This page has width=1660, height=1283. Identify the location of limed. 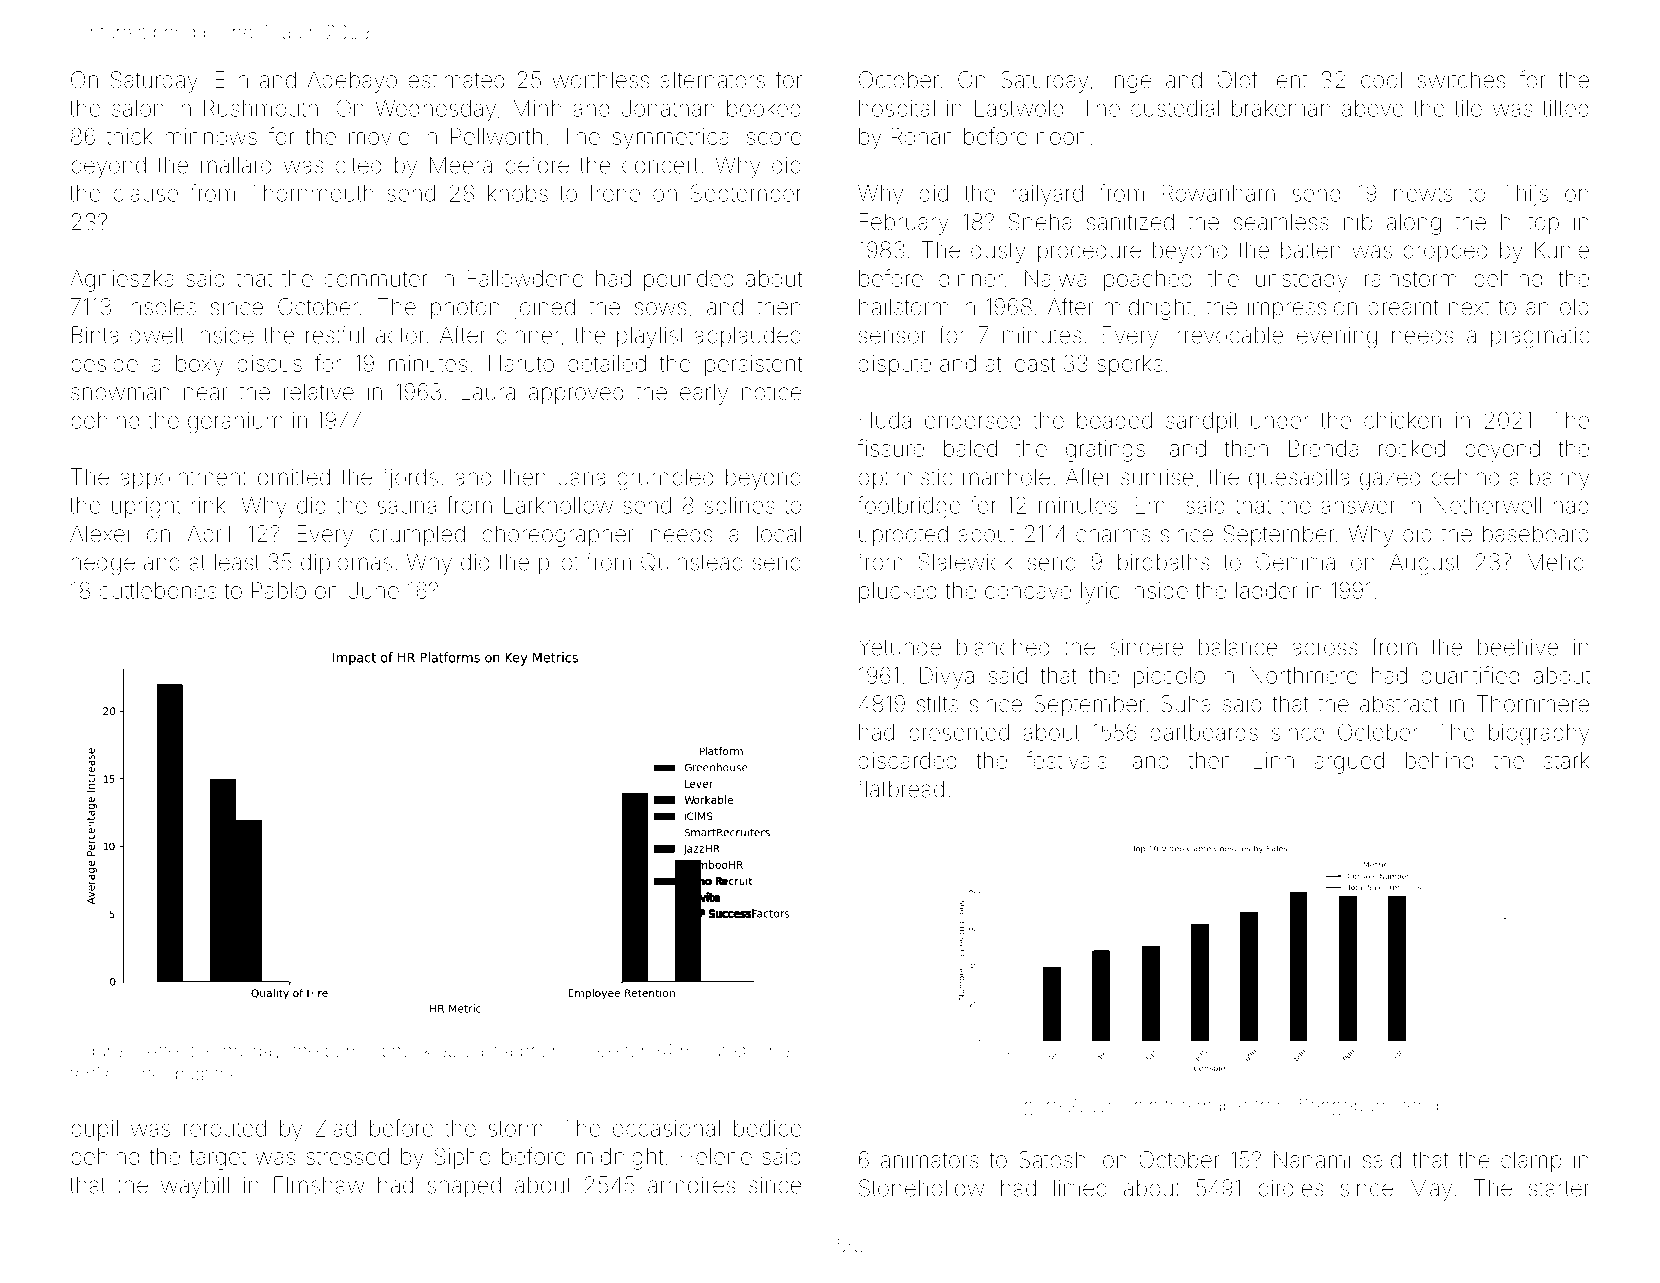
(1080, 1188).
